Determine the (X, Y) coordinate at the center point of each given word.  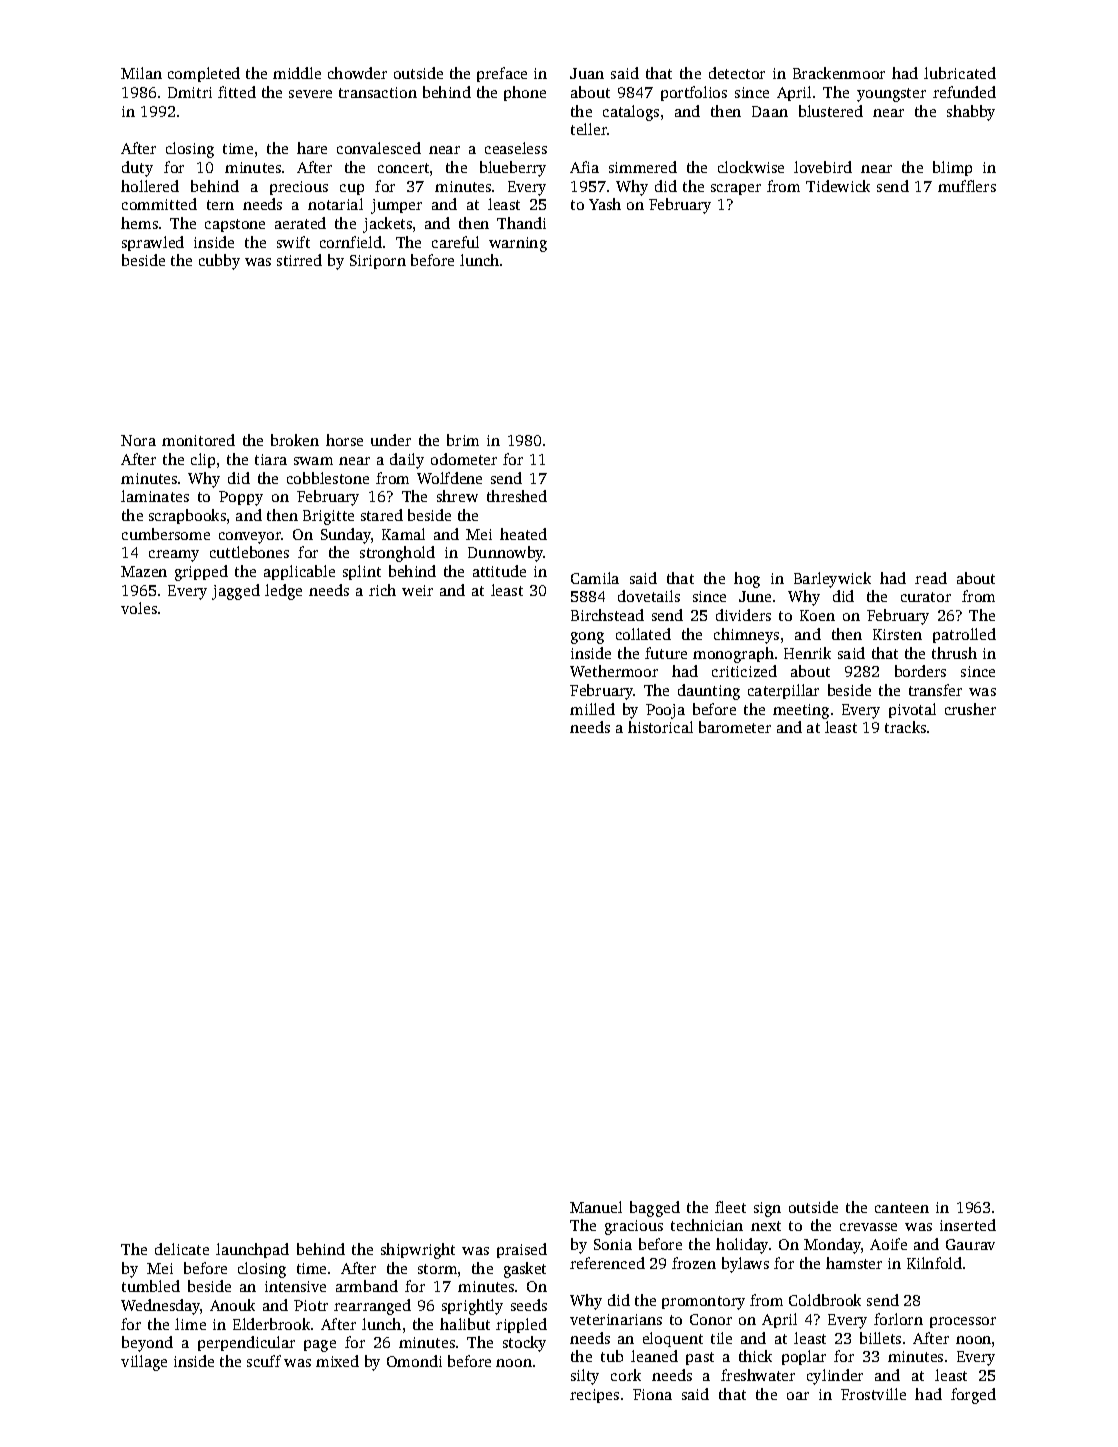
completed (204, 74)
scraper (736, 189)
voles (139, 608)
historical (660, 727)
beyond (147, 1344)
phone (525, 93)
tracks (905, 727)
